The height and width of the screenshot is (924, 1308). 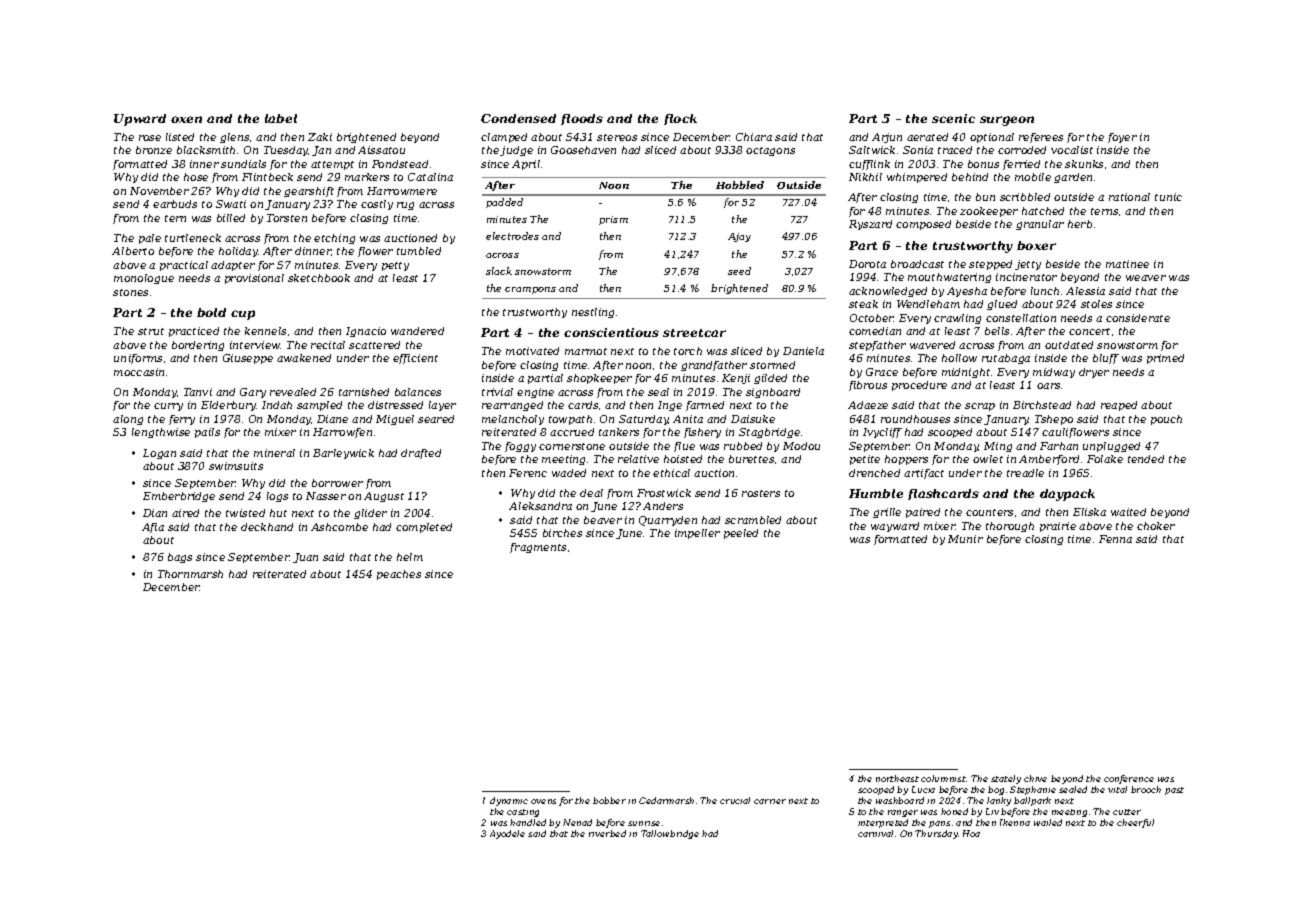 What do you see at coordinates (867, 264) in the screenshot?
I see `Dorota` at bounding box center [867, 264].
